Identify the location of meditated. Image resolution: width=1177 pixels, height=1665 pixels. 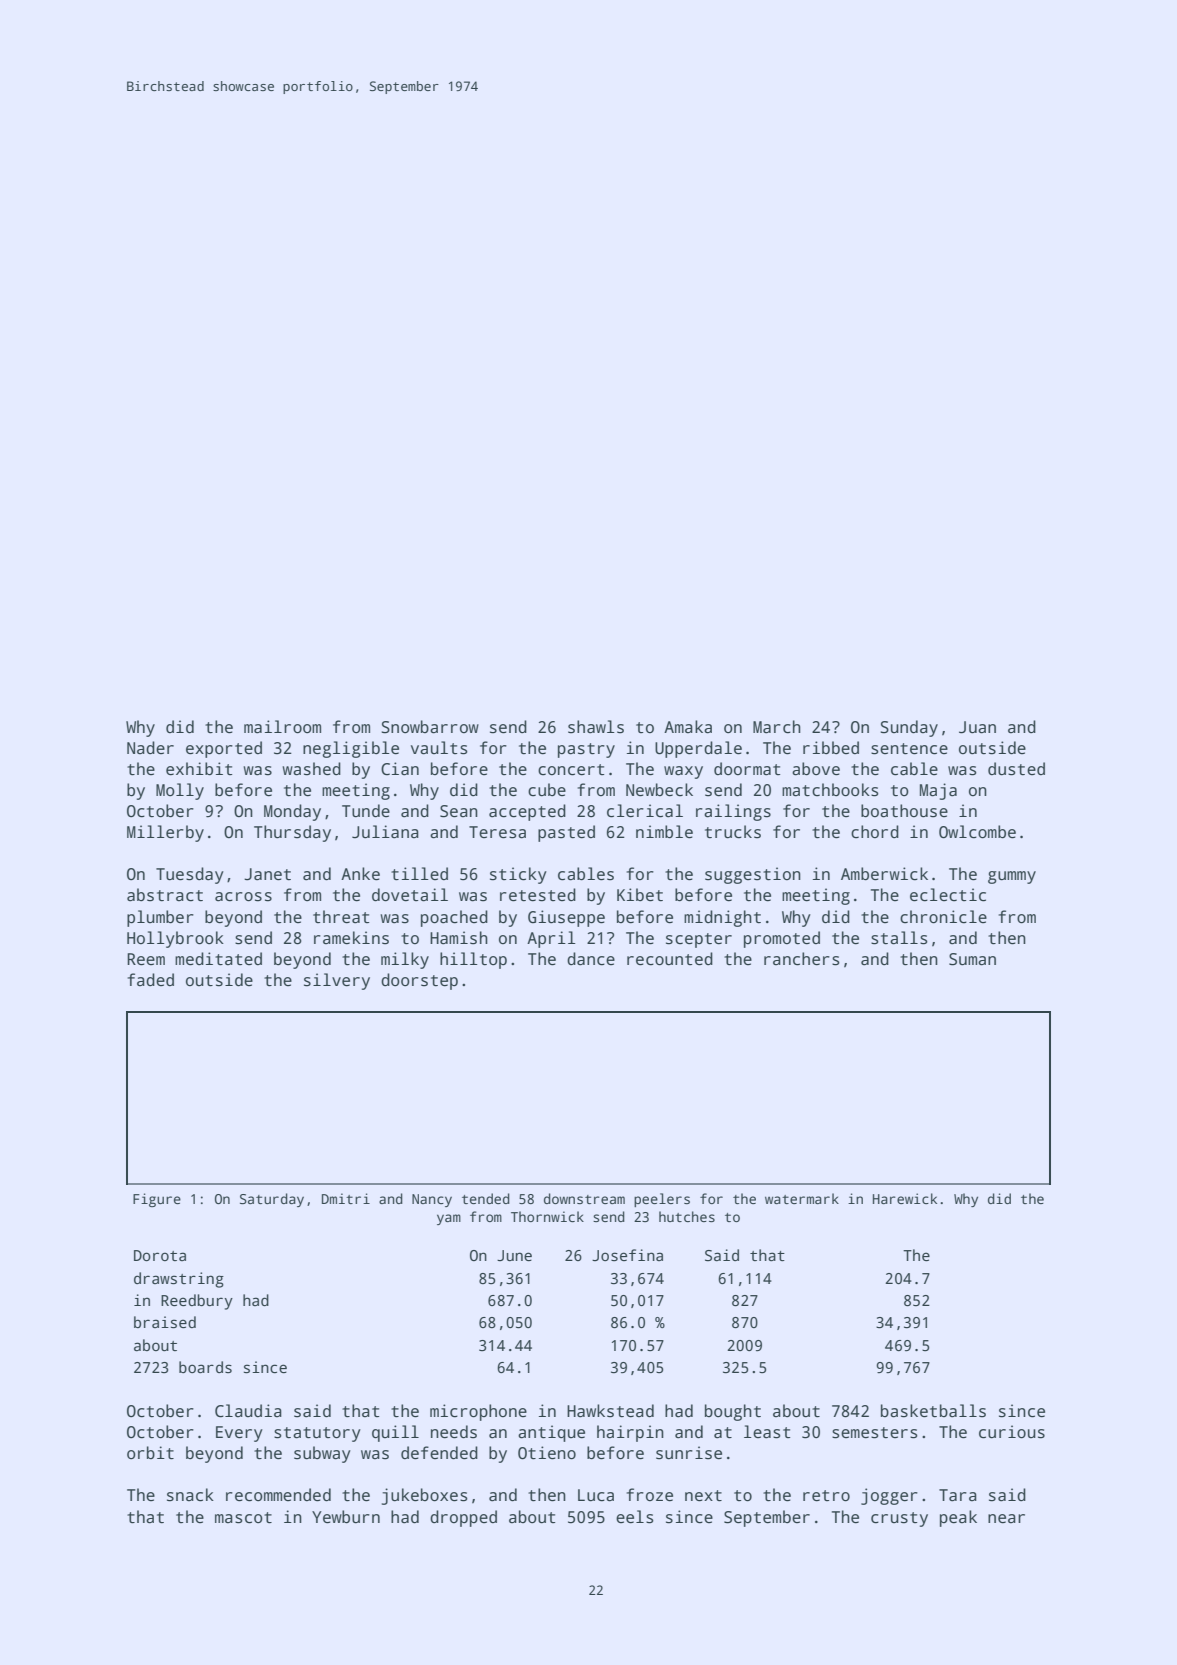
(218, 958).
